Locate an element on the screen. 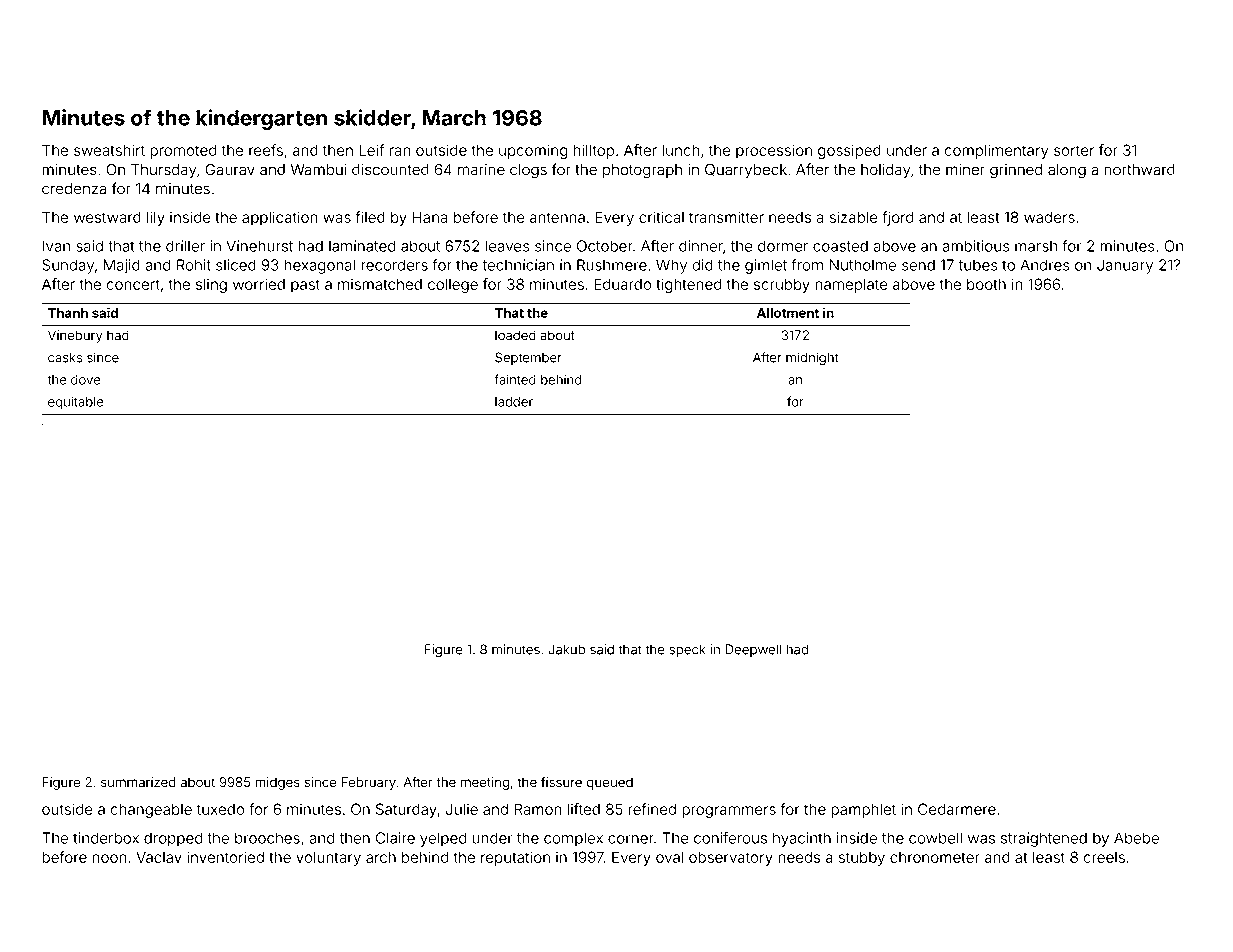  voluntary is located at coordinates (328, 859).
